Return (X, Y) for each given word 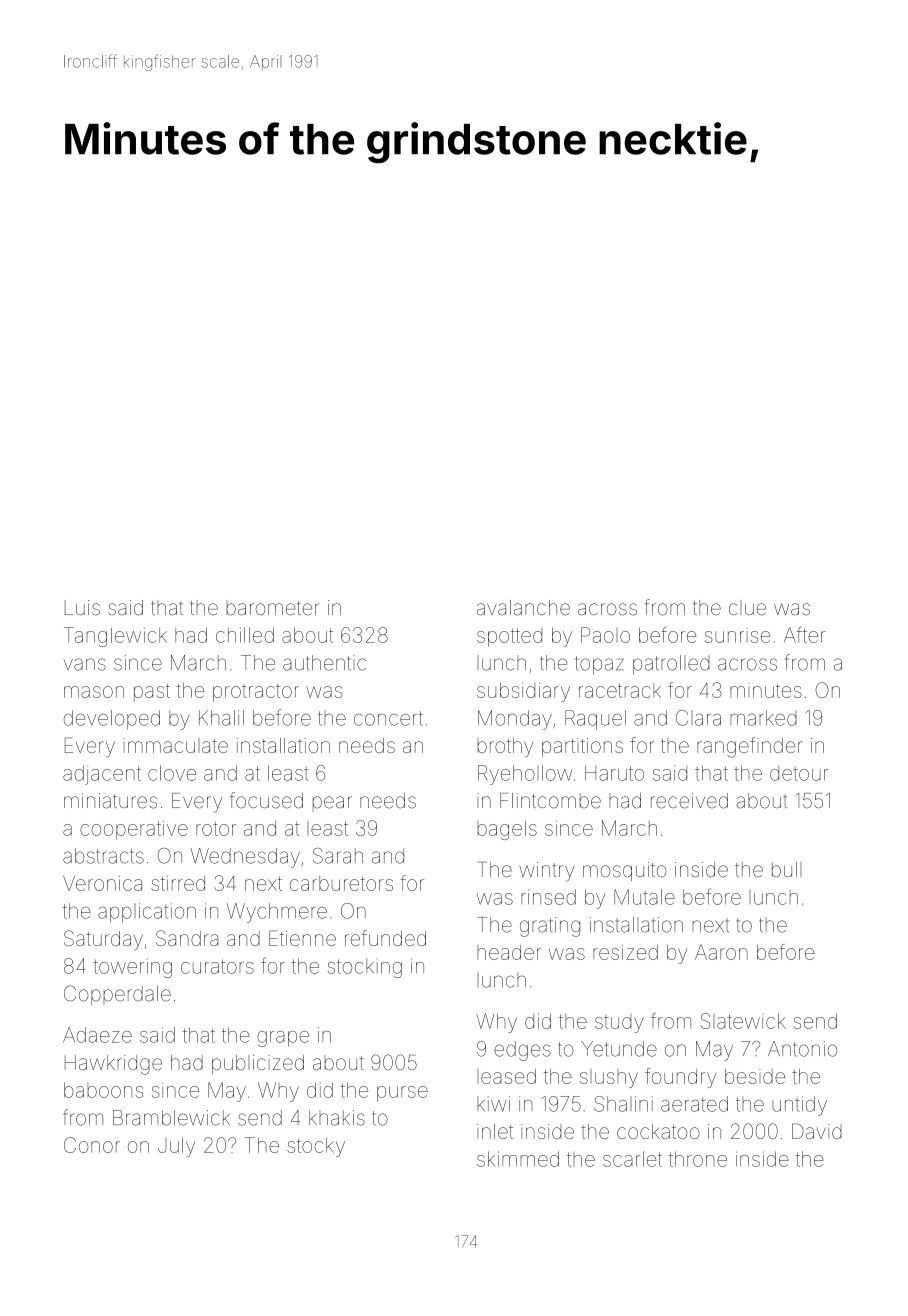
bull (787, 869)
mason (94, 692)
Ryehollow (525, 775)
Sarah (338, 856)
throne (698, 1159)
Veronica (102, 883)
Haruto (614, 773)
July (176, 1147)
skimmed (518, 1159)
